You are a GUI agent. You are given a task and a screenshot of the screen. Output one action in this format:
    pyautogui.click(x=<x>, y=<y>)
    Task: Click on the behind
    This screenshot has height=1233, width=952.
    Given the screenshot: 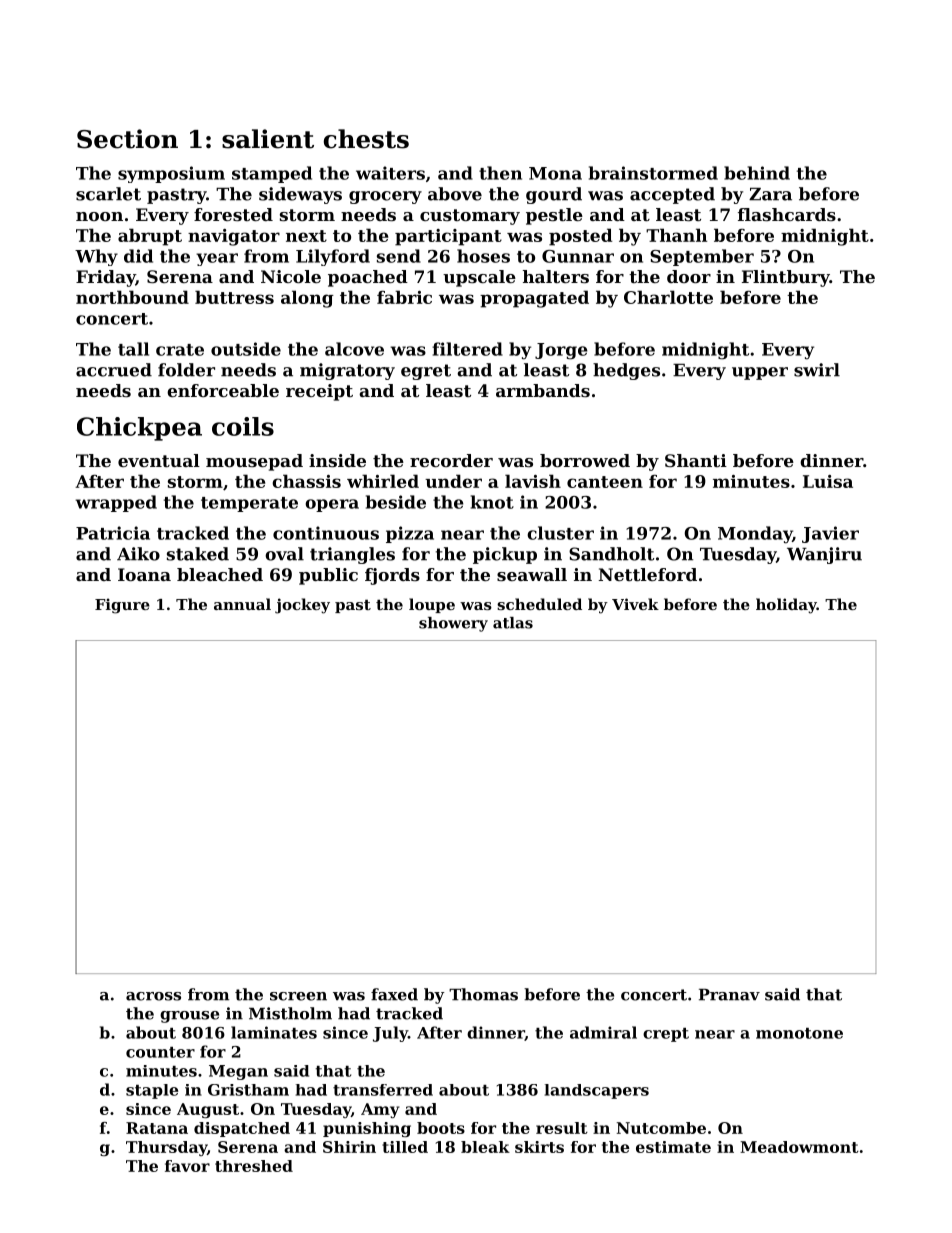 What is the action you would take?
    pyautogui.click(x=757, y=173)
